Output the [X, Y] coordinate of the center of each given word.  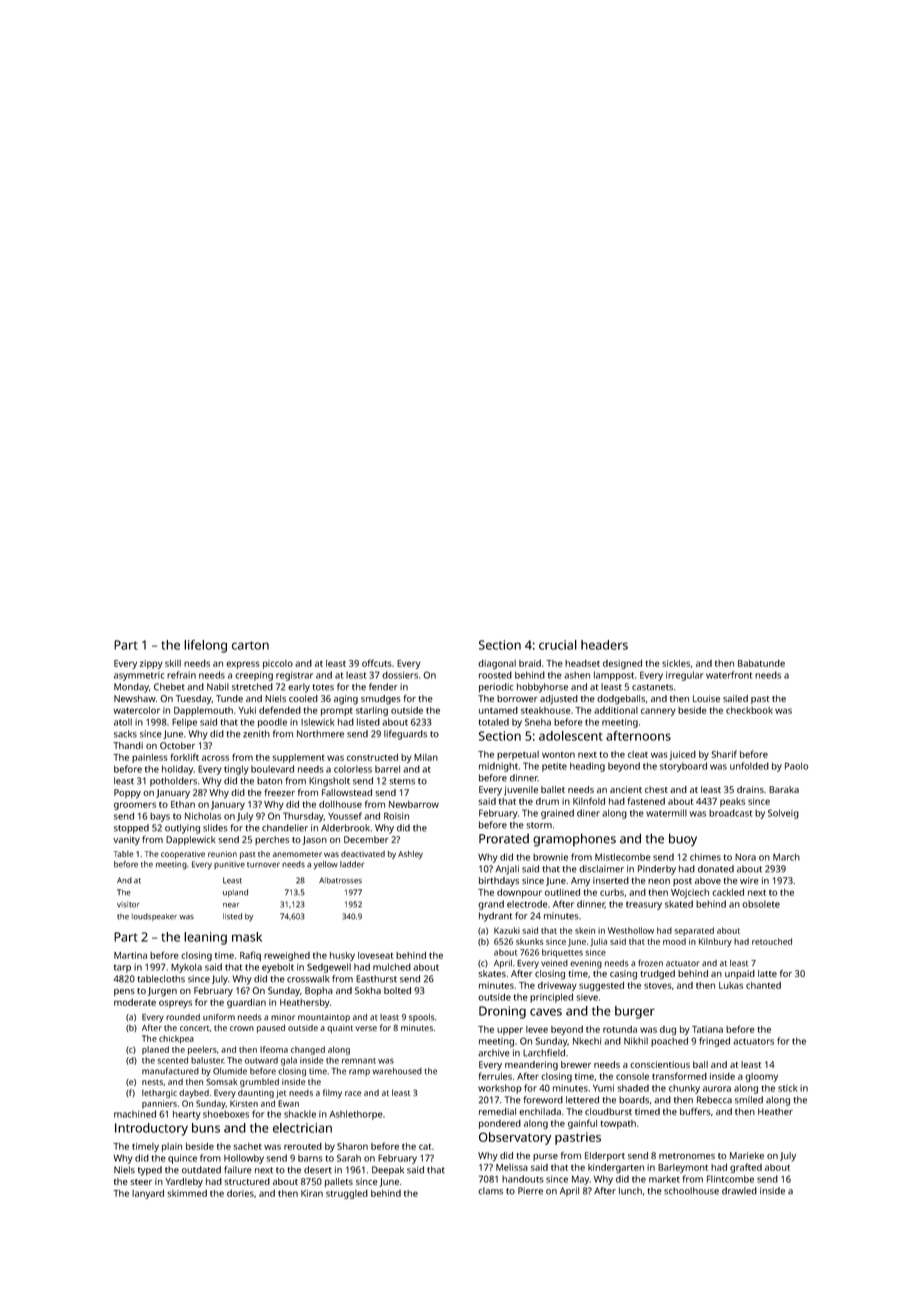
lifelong [205, 646]
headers [604, 645]
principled [551, 998]
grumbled [259, 1082]
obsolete [761, 904]
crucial [558, 645]
